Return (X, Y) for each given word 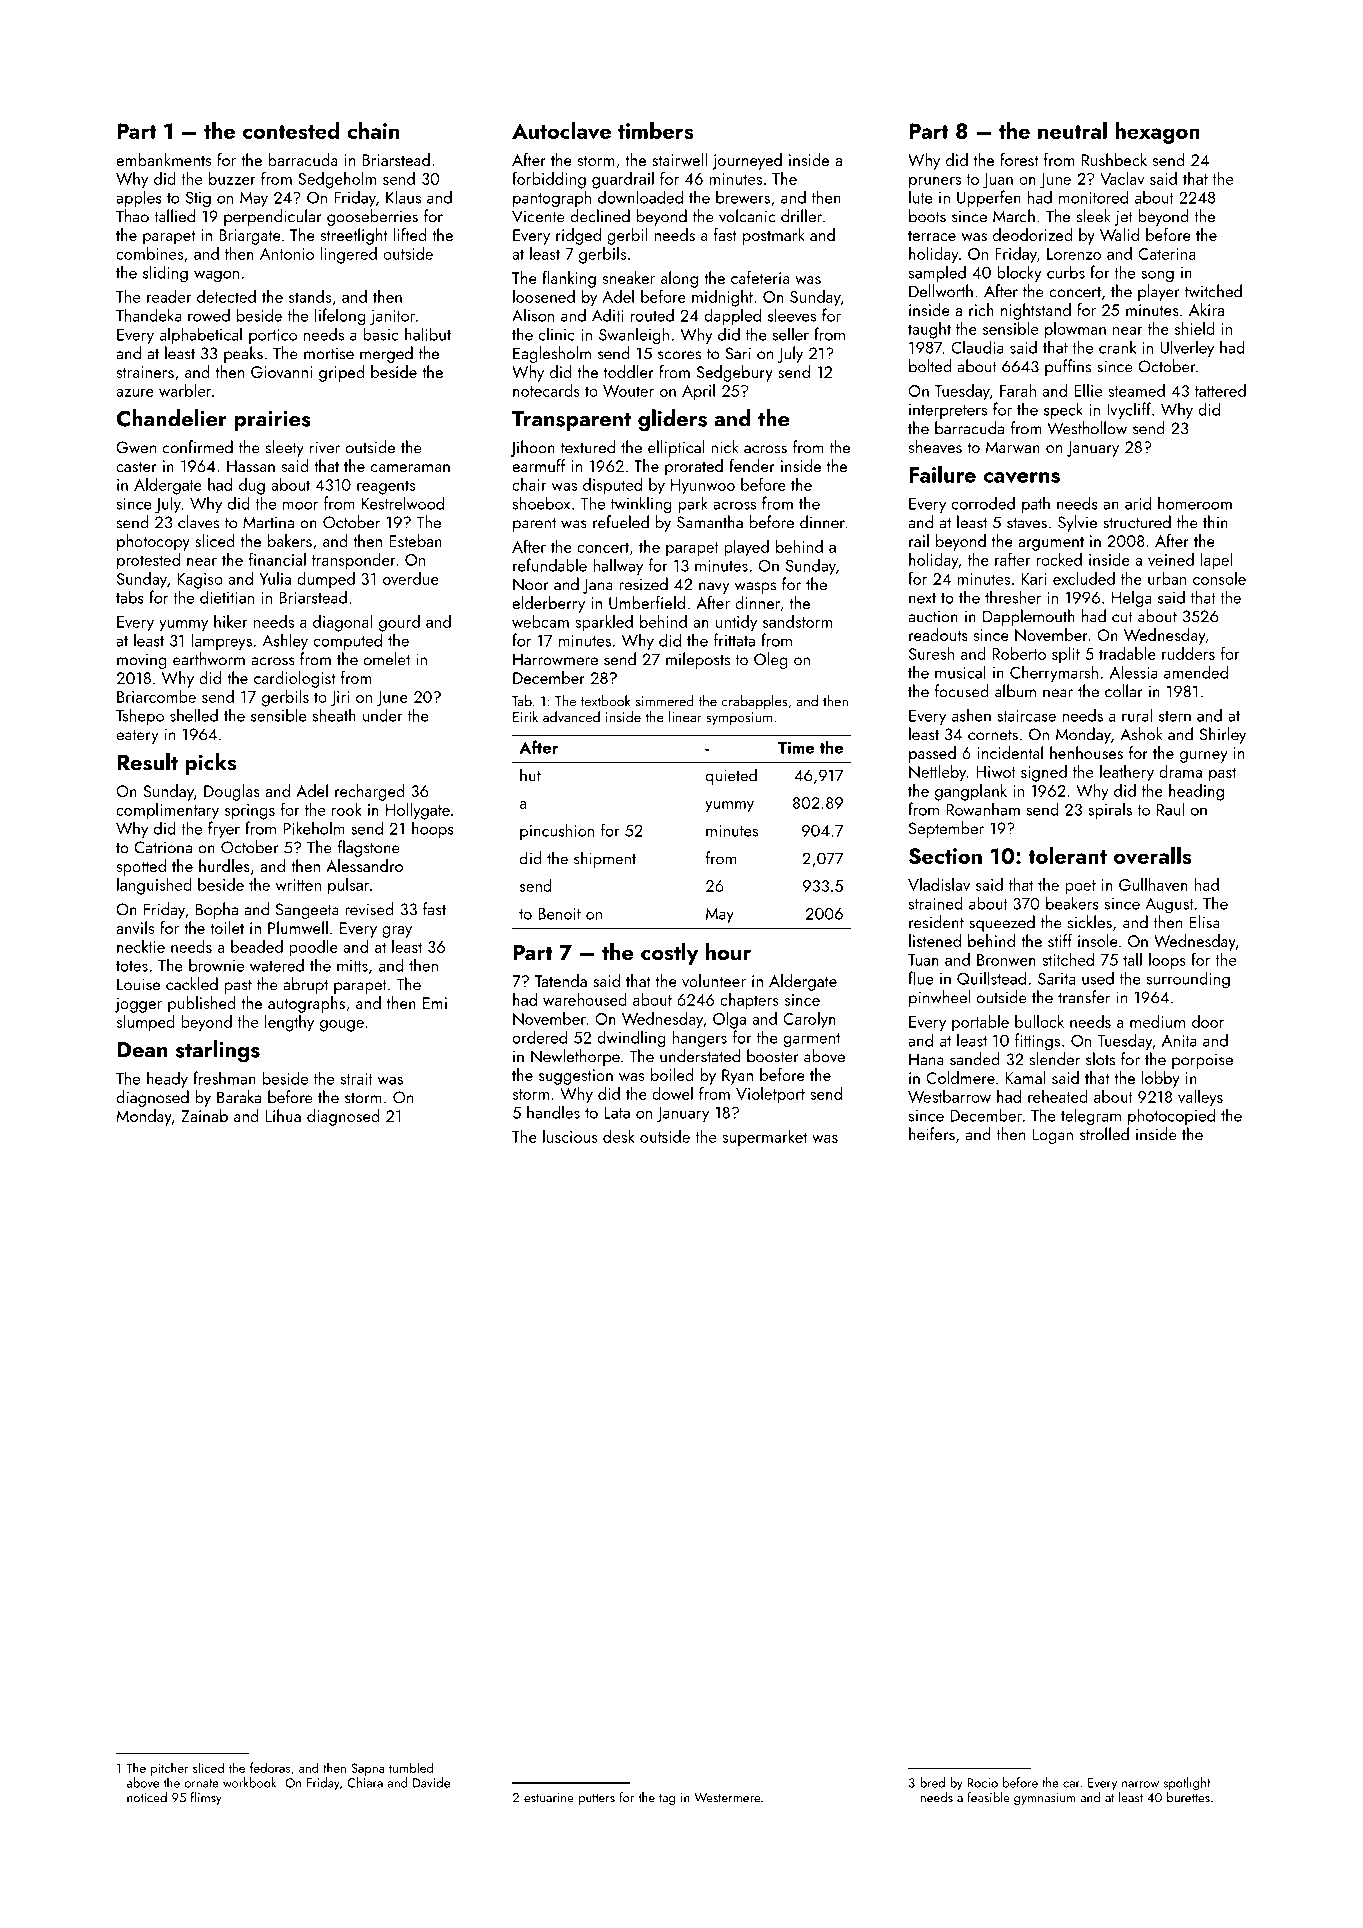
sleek (1093, 216)
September (946, 829)
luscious (570, 1136)
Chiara (365, 1782)
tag (667, 1799)
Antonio (287, 254)
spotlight (1186, 1784)
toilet (227, 927)
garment (811, 1040)
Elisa (1204, 922)
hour (728, 951)
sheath (334, 715)
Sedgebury (735, 373)
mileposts (698, 660)
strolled (1104, 1134)
